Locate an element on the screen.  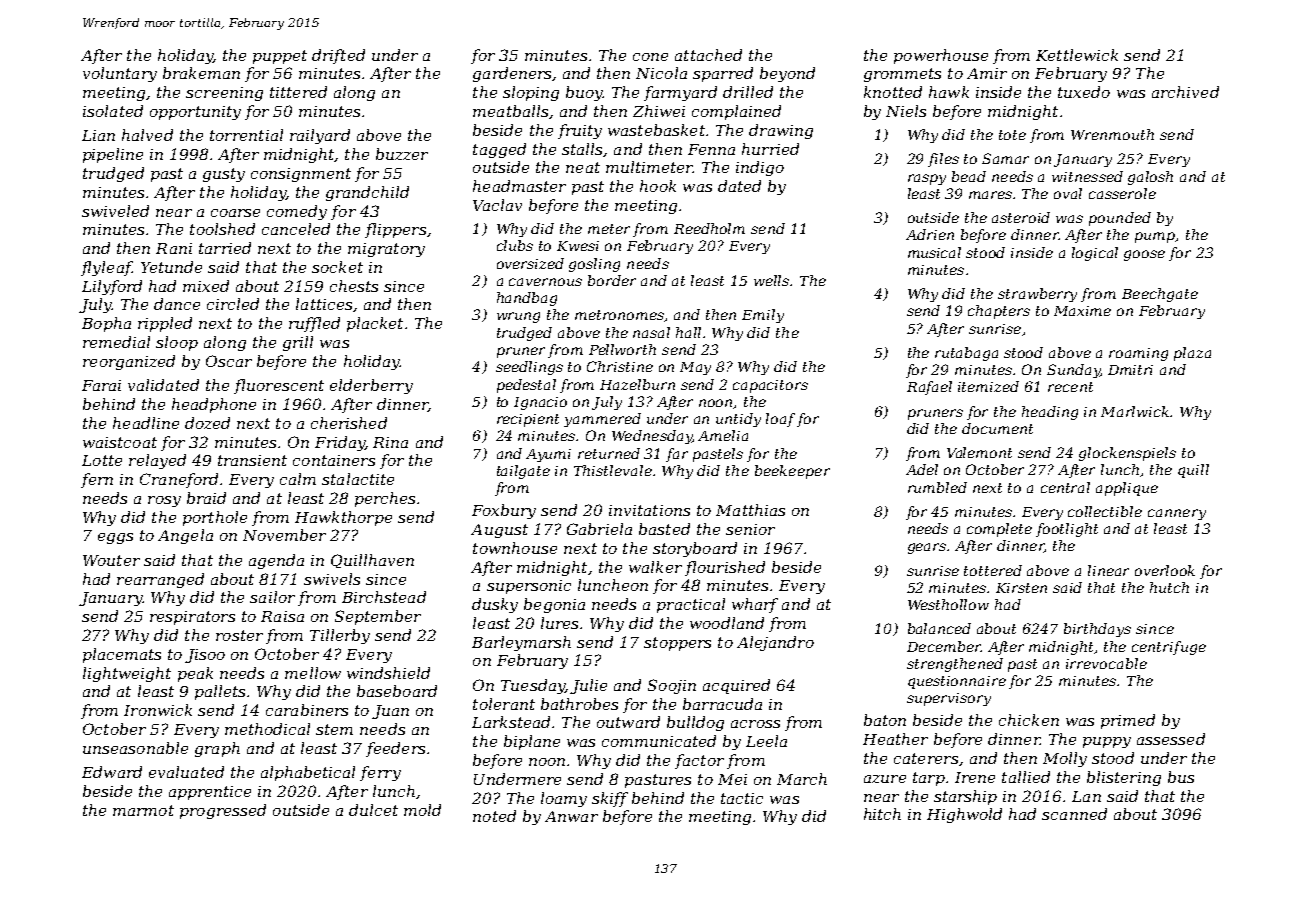
elderberry is located at coordinates (371, 386).
